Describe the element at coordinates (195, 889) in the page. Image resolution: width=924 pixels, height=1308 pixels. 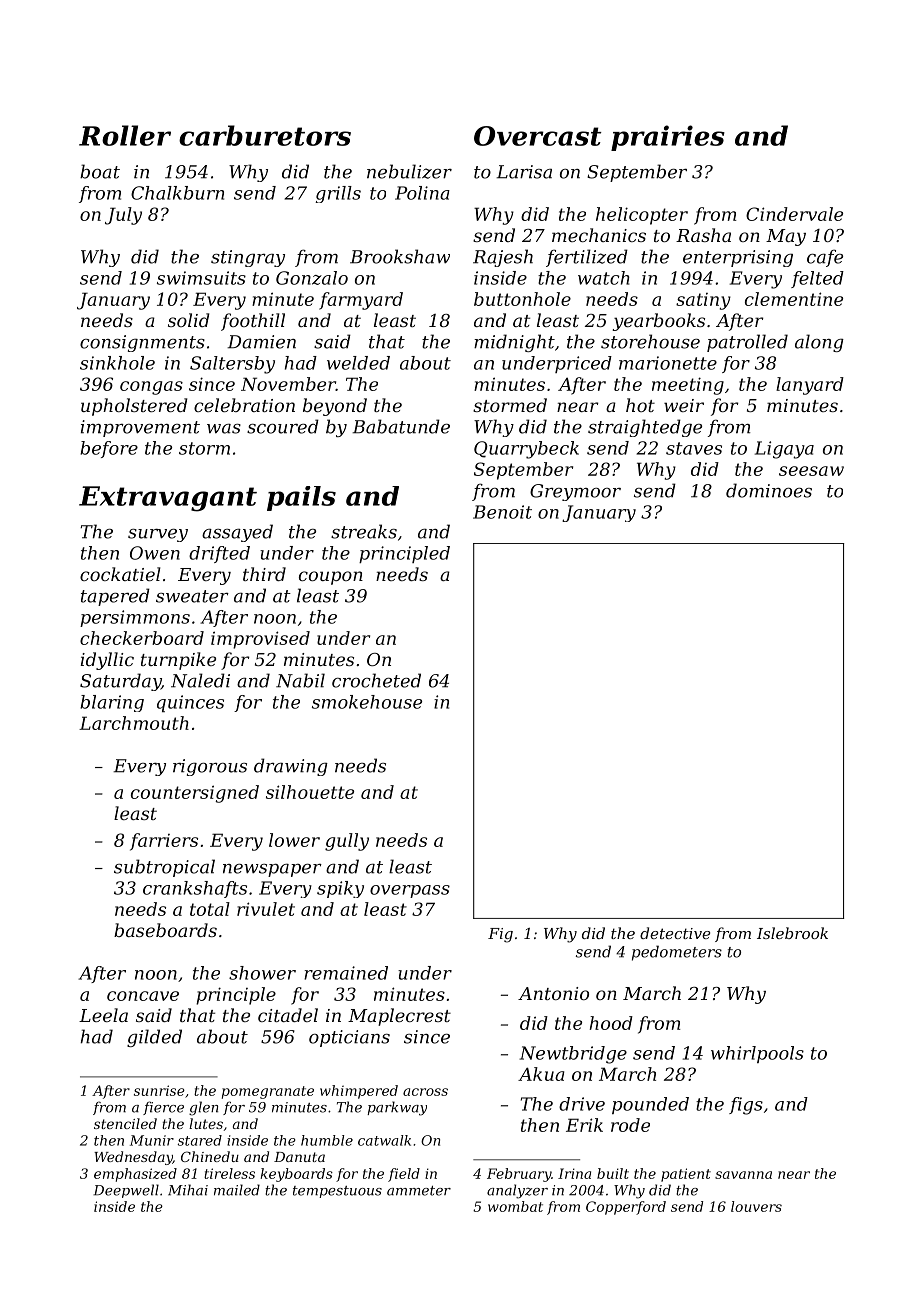
I see `crankshafts` at that location.
